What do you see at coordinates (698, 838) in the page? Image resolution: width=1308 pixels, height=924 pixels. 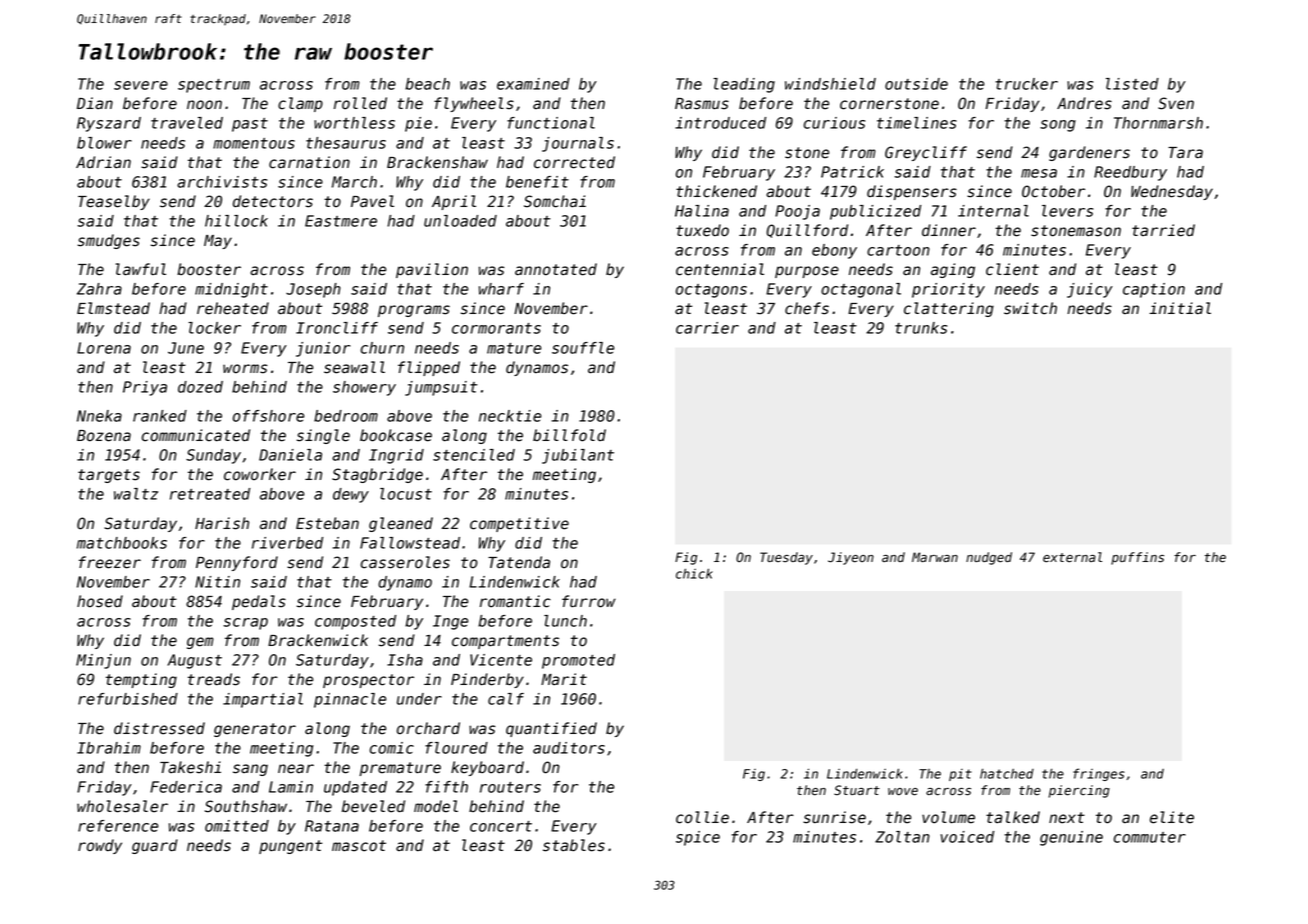 I see `spice` at bounding box center [698, 838].
